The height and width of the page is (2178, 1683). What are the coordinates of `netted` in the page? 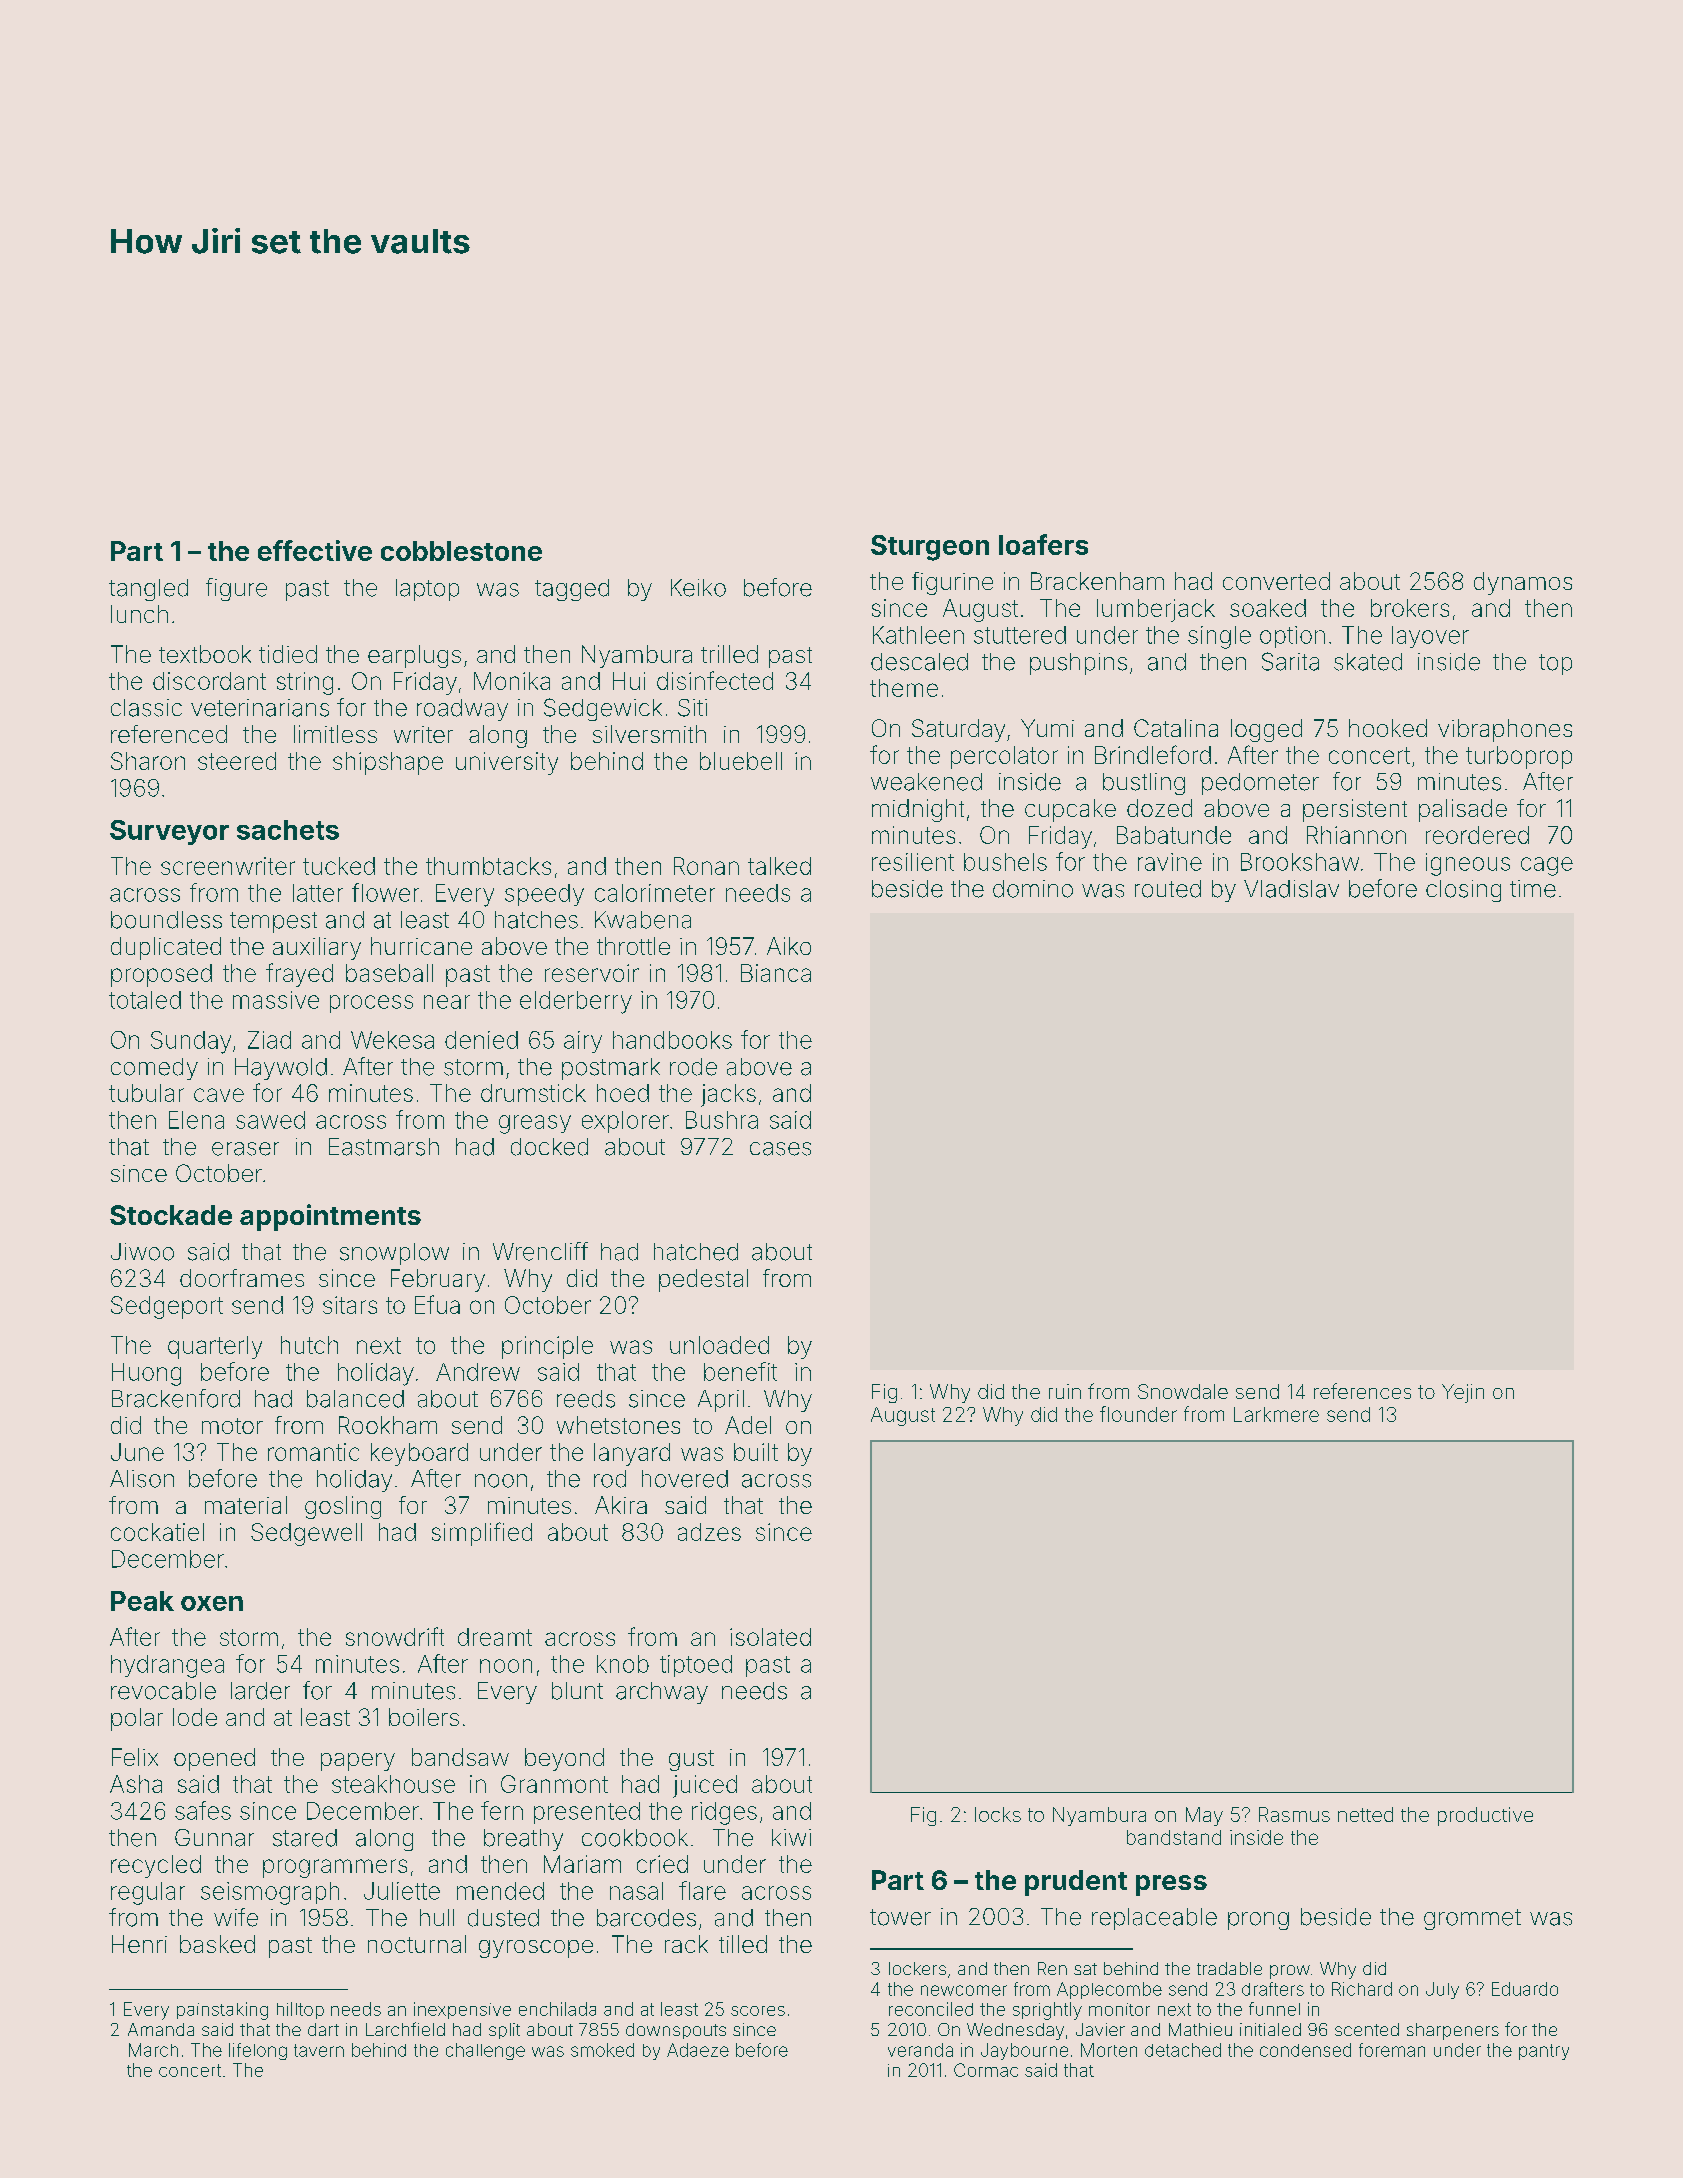 It's located at (1365, 1814).
